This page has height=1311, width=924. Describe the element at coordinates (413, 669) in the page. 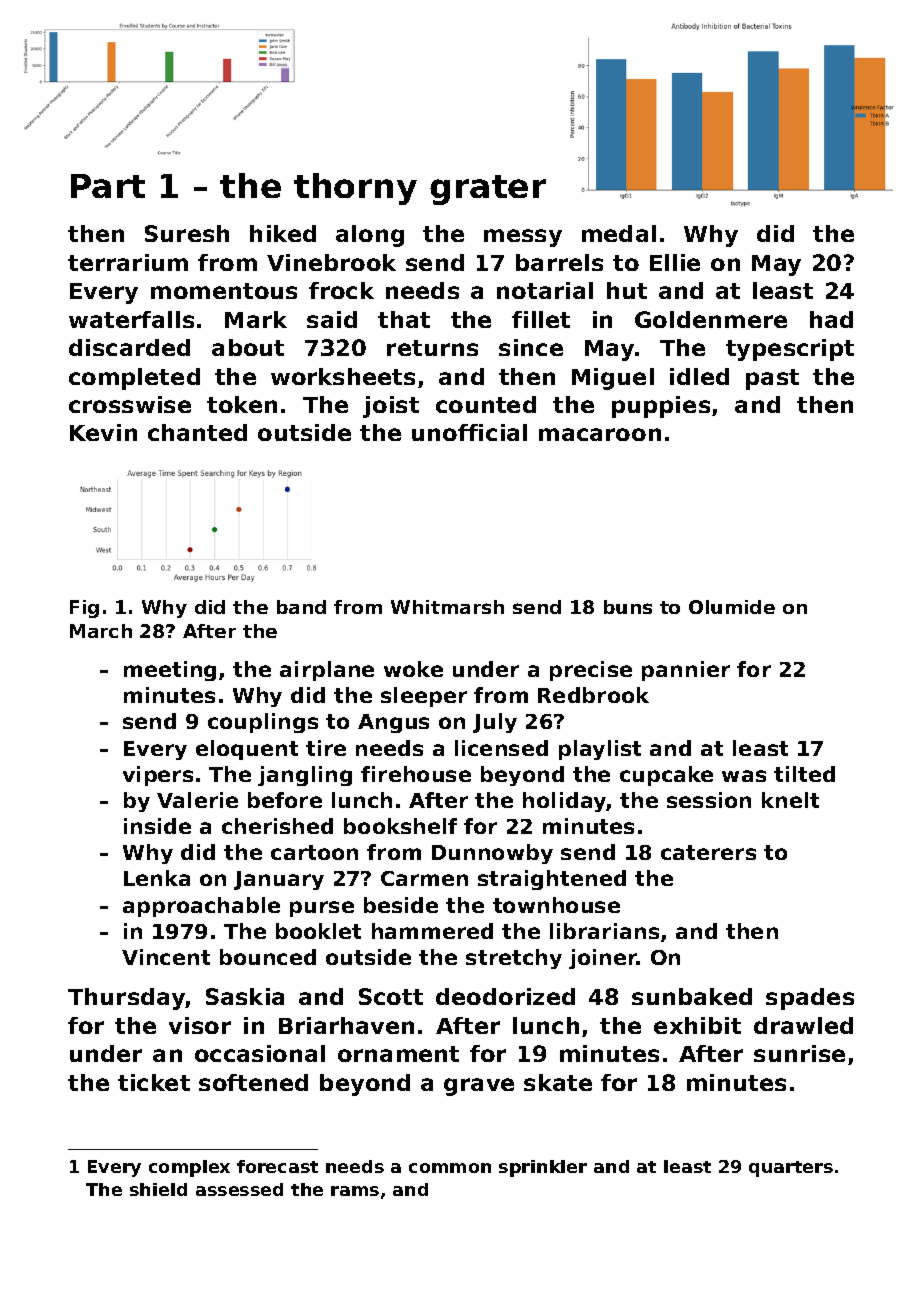

I see `woke` at that location.
